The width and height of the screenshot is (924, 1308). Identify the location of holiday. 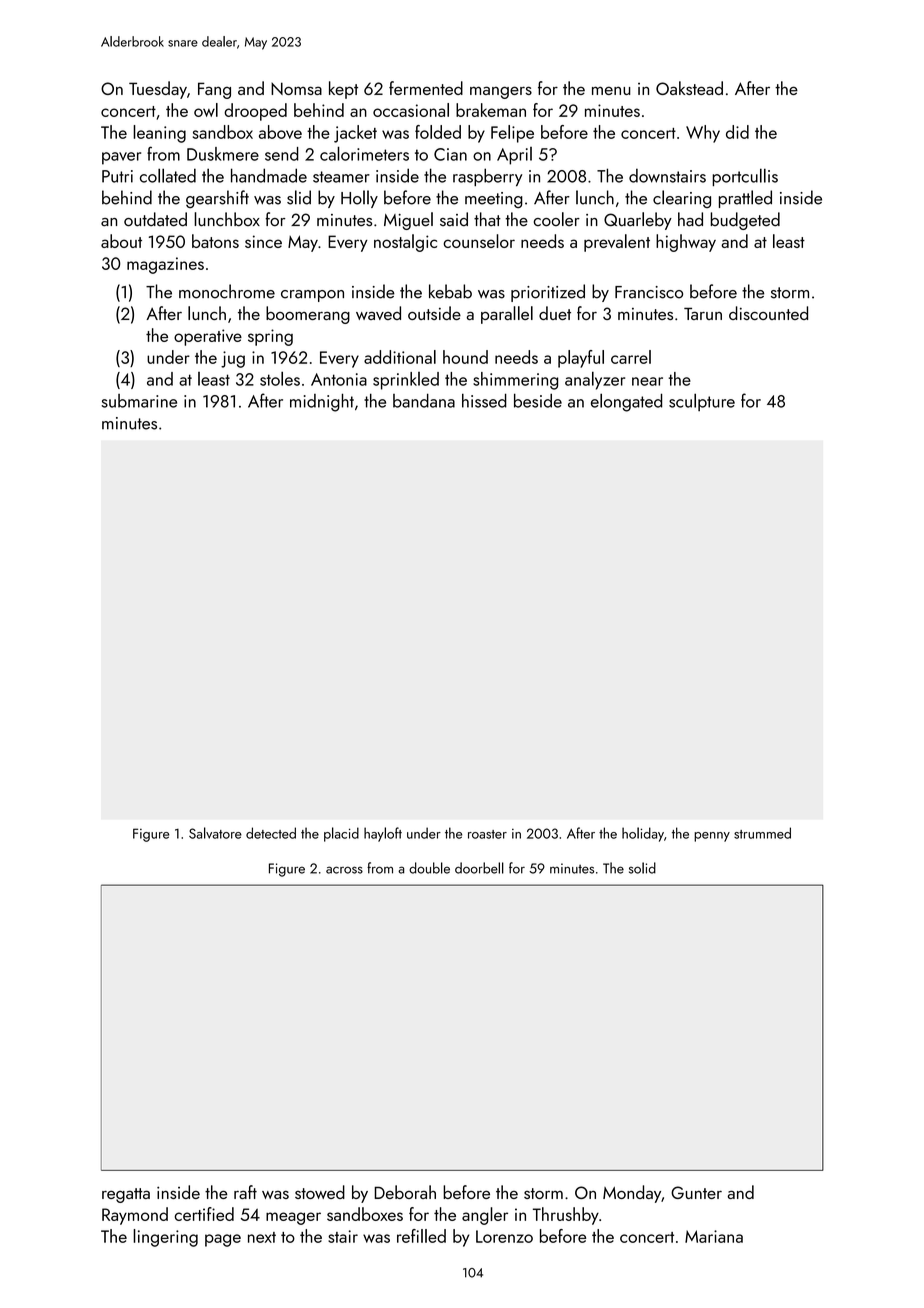
(643, 834).
